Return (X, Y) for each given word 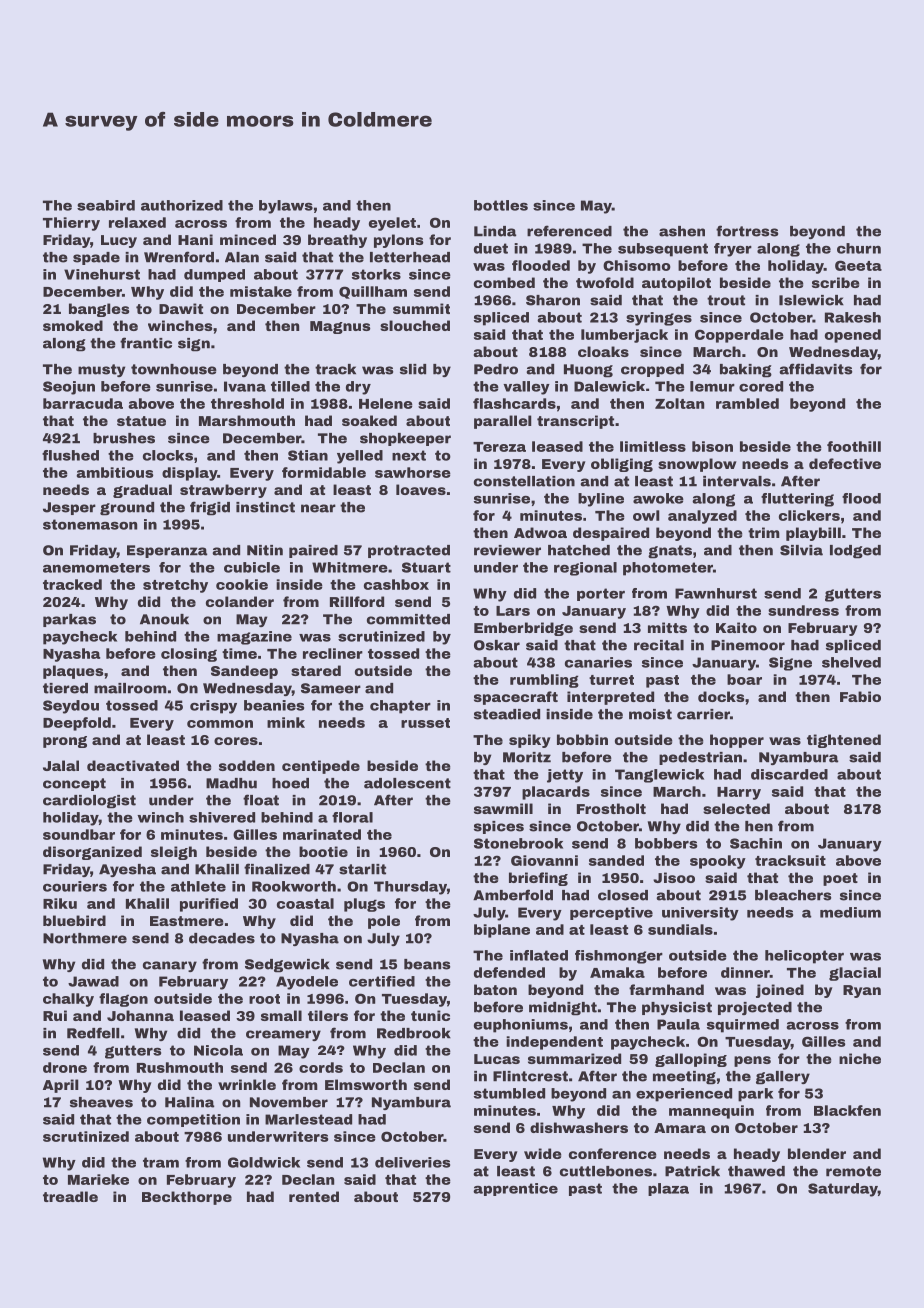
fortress (747, 231)
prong (65, 742)
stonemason (90, 524)
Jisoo (674, 877)
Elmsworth (366, 1084)
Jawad (93, 981)
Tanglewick (659, 776)
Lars (513, 611)
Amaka (617, 972)
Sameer (331, 688)
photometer (668, 569)
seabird (106, 205)
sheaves (101, 1102)
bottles (501, 205)
